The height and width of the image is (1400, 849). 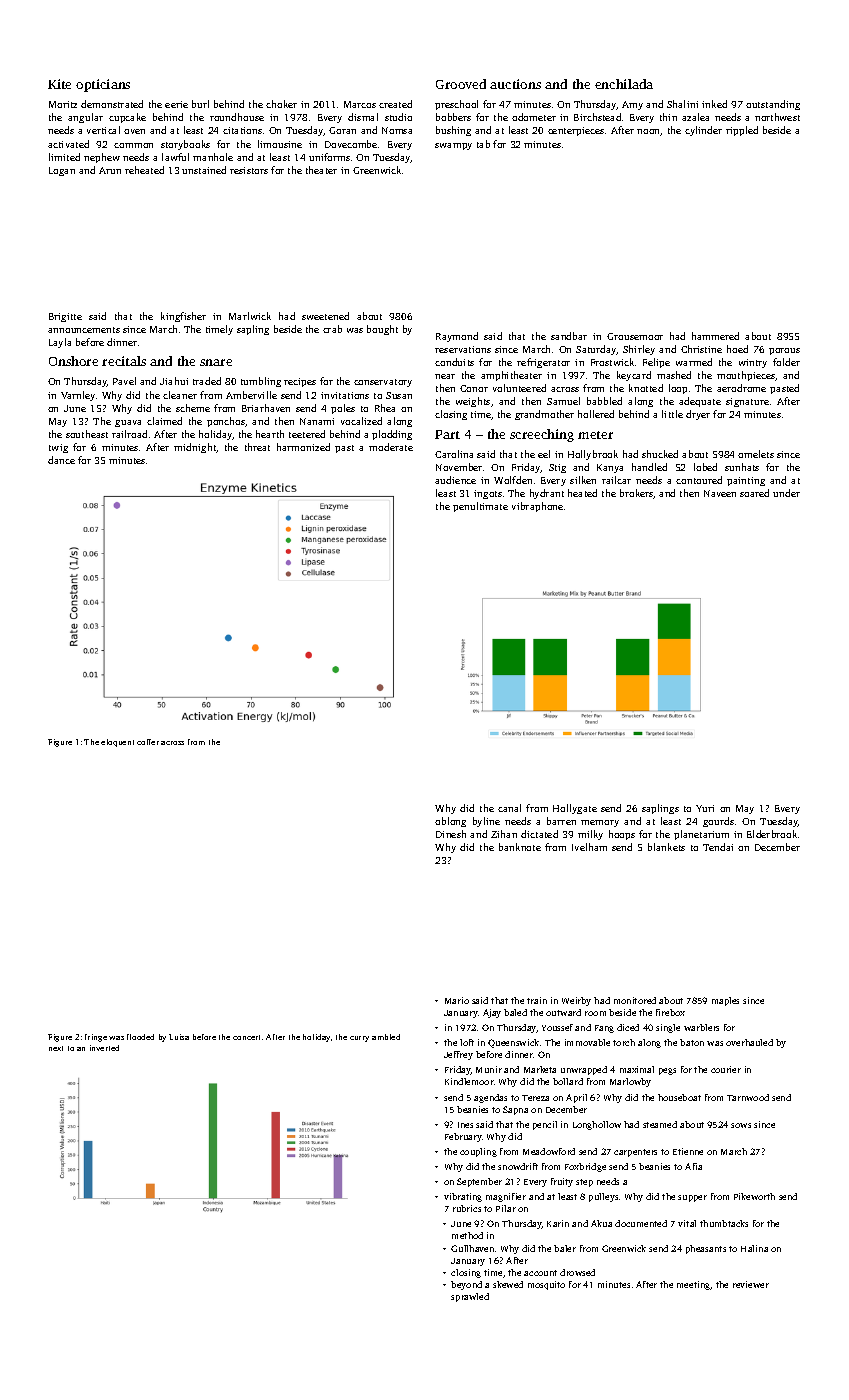 What do you see at coordinates (104, 1048) in the image?
I see `inverted` at bounding box center [104, 1048].
